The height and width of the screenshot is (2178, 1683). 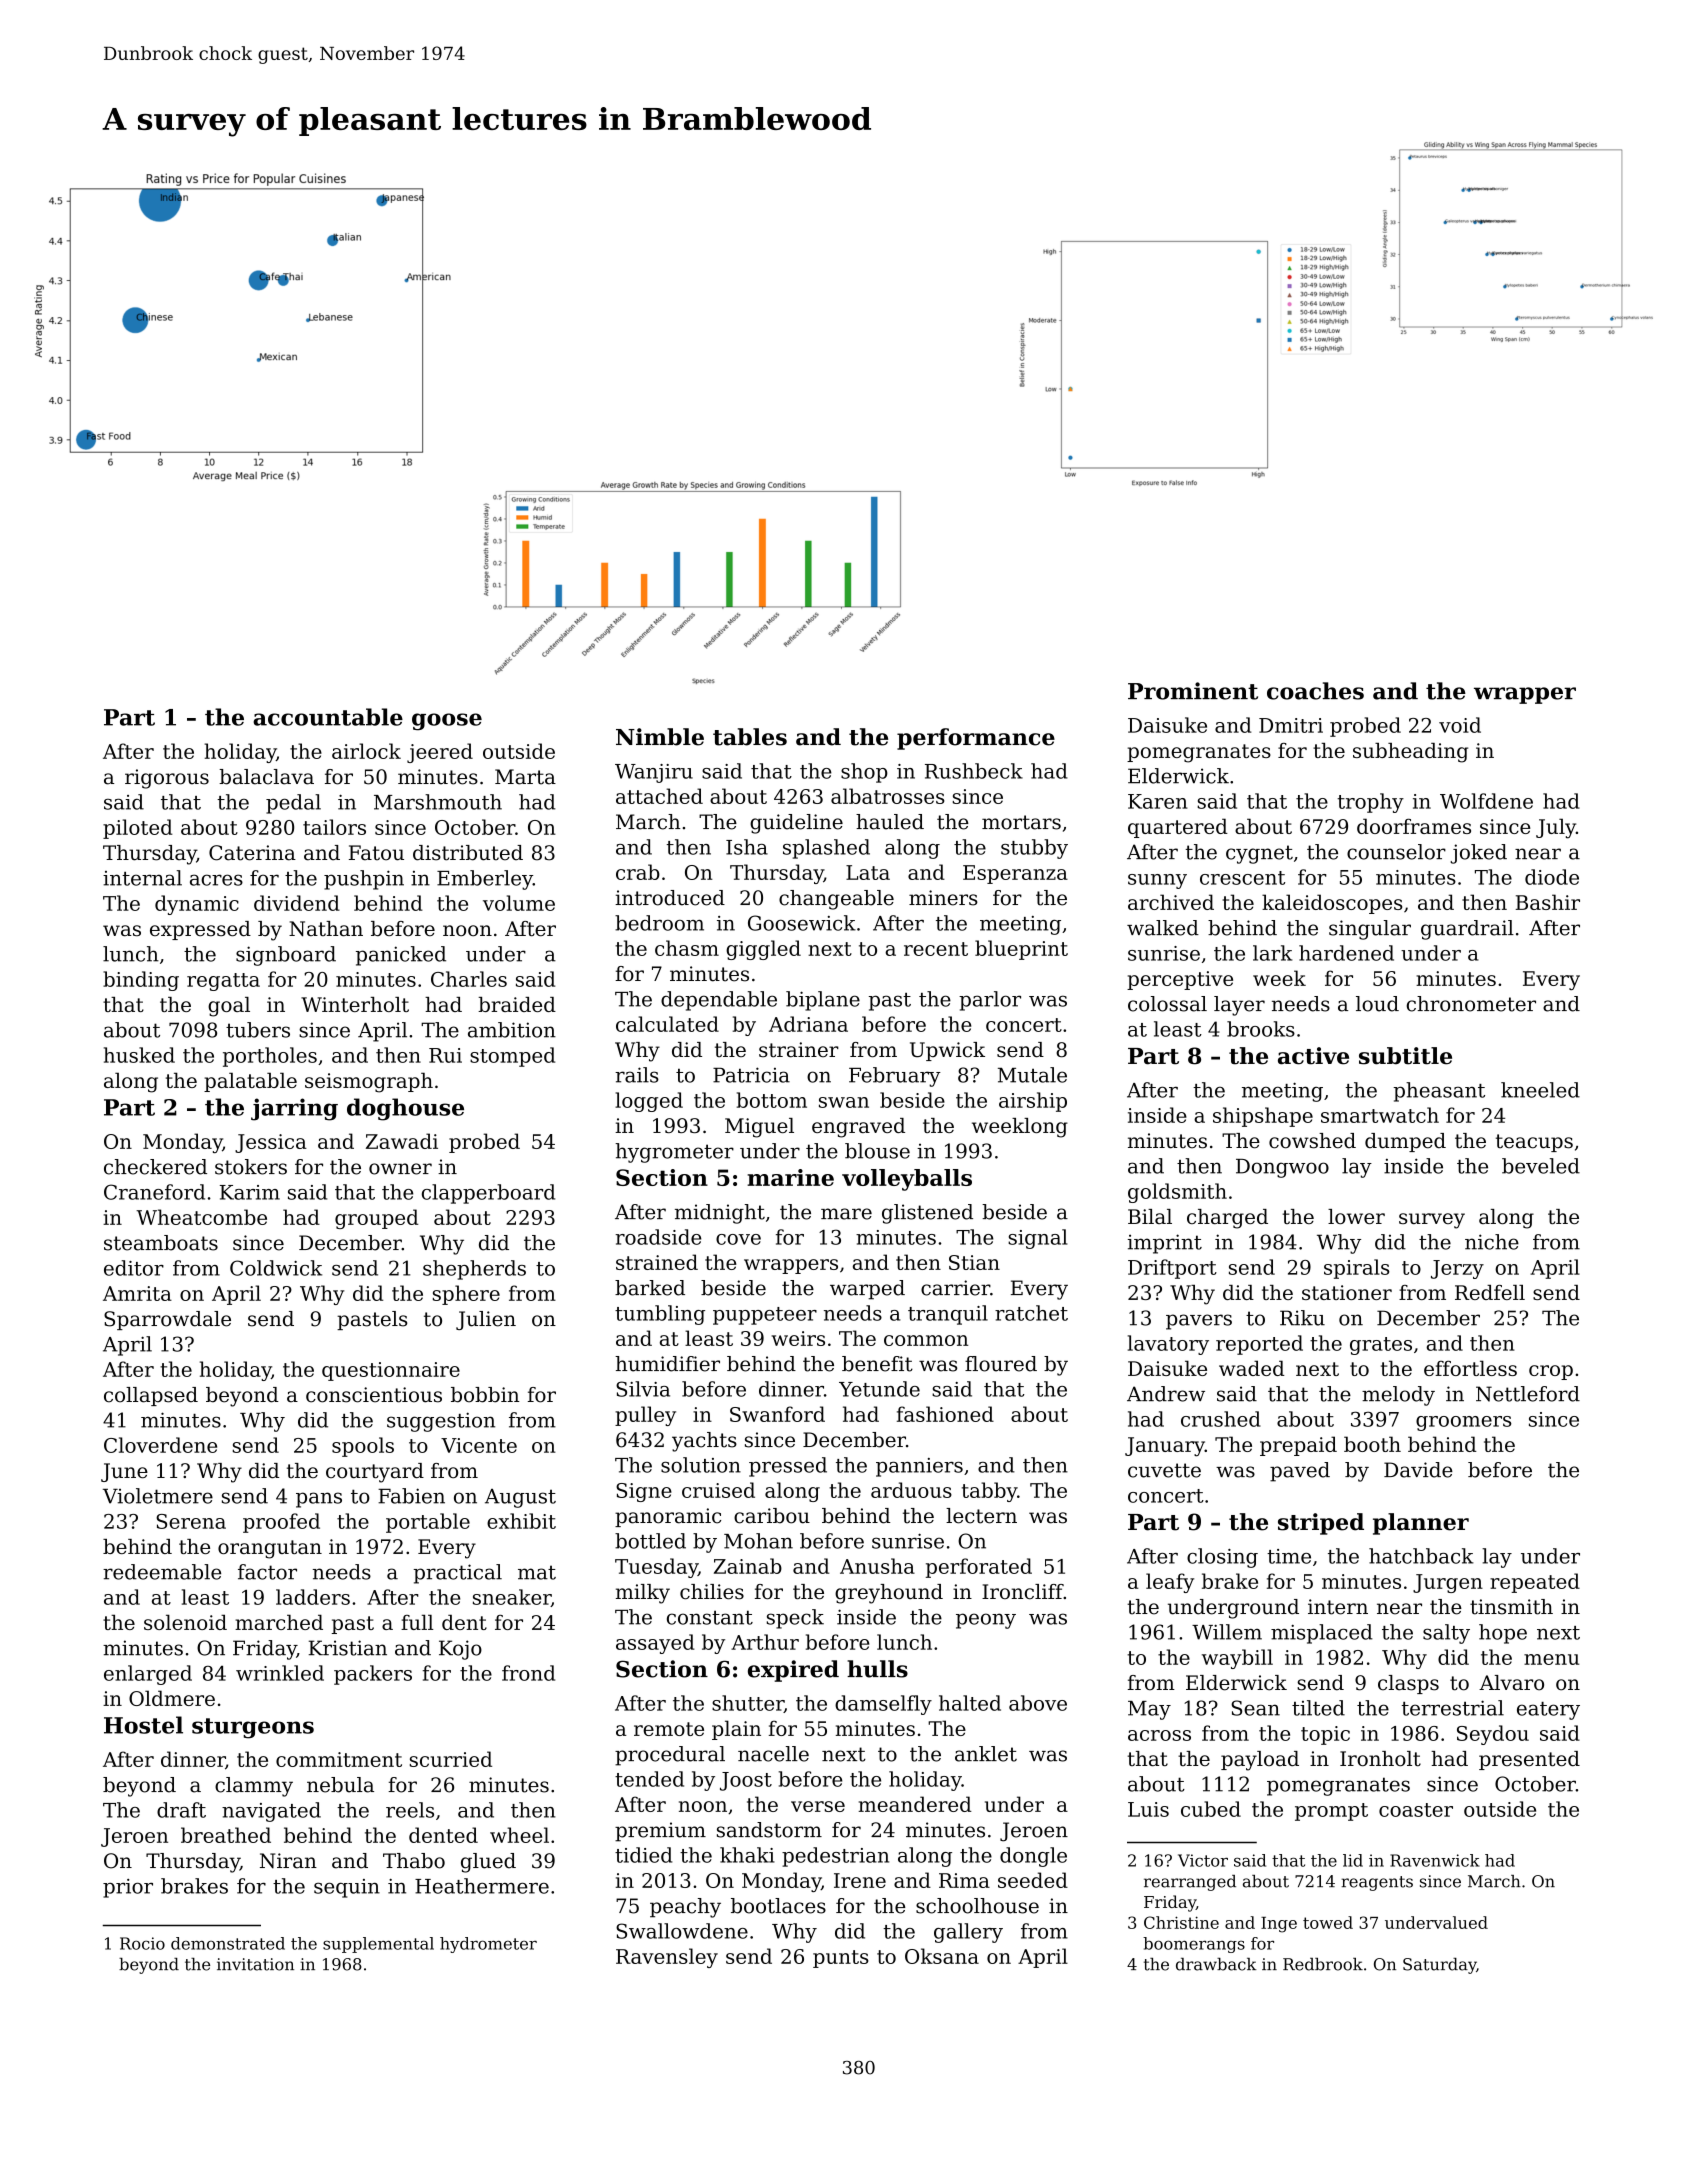 What do you see at coordinates (1031, 1313) in the screenshot?
I see `ratchet` at bounding box center [1031, 1313].
